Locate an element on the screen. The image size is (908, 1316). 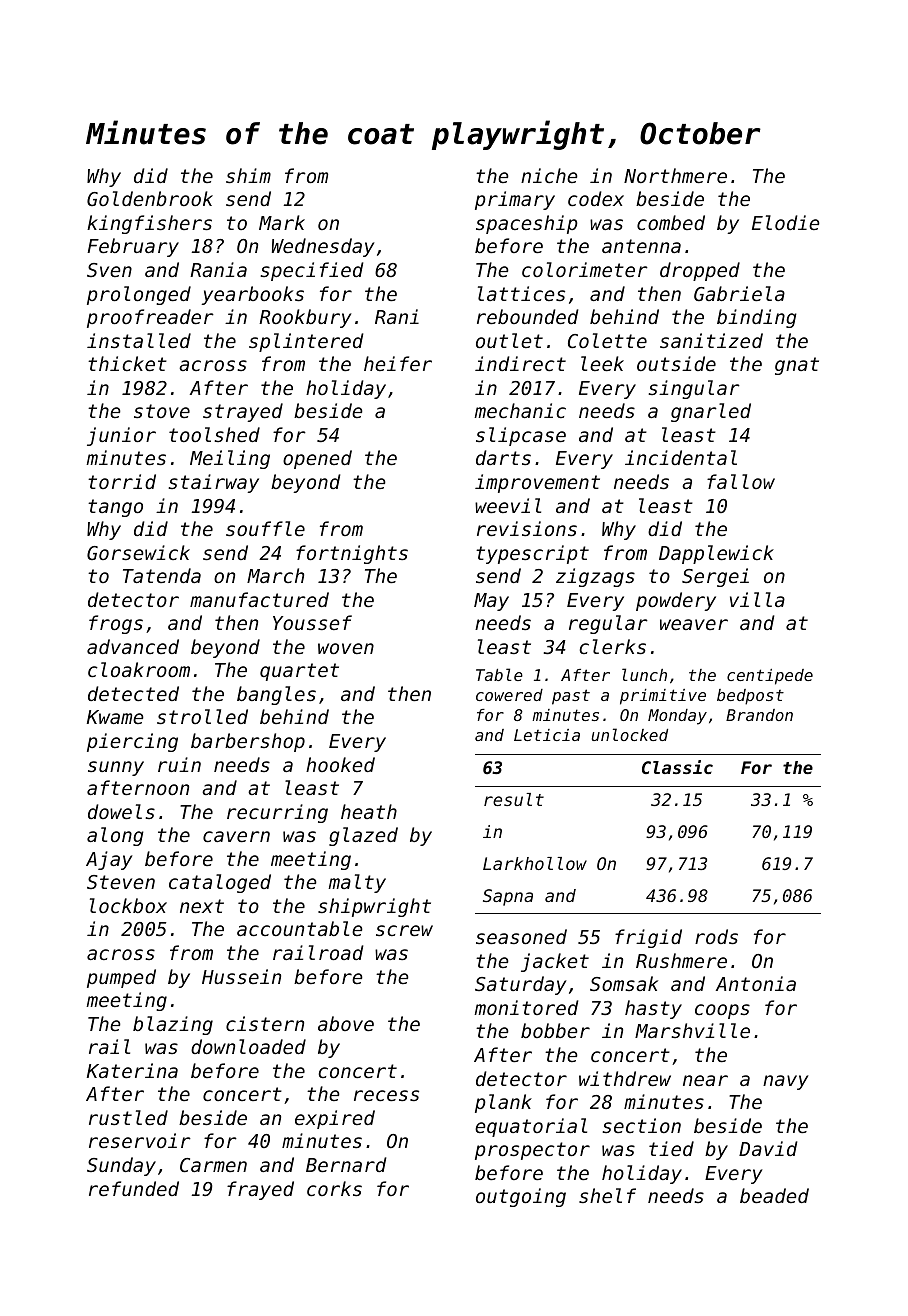
Leticia is located at coordinates (547, 735).
